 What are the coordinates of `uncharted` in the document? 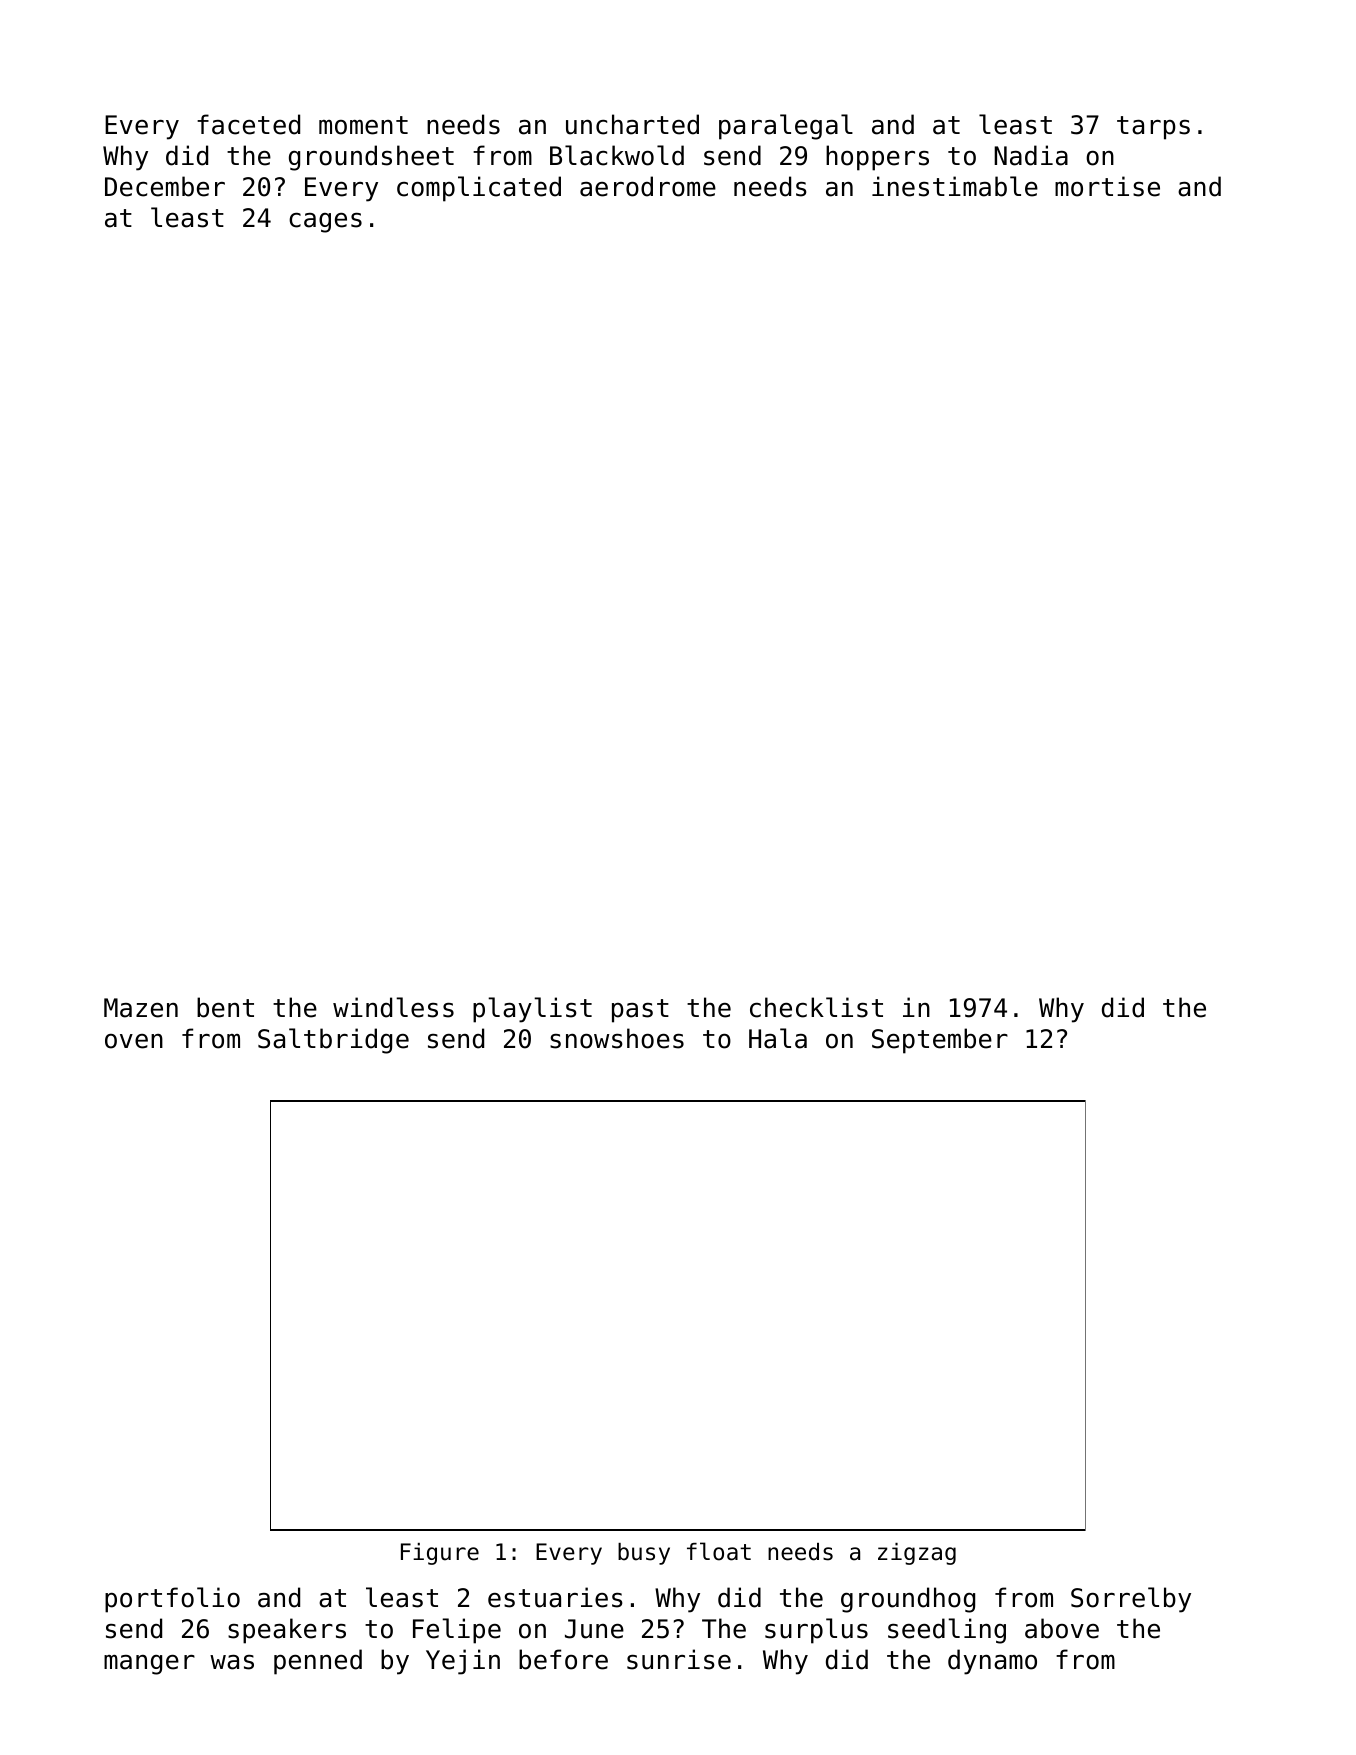 It's located at (632, 124).
